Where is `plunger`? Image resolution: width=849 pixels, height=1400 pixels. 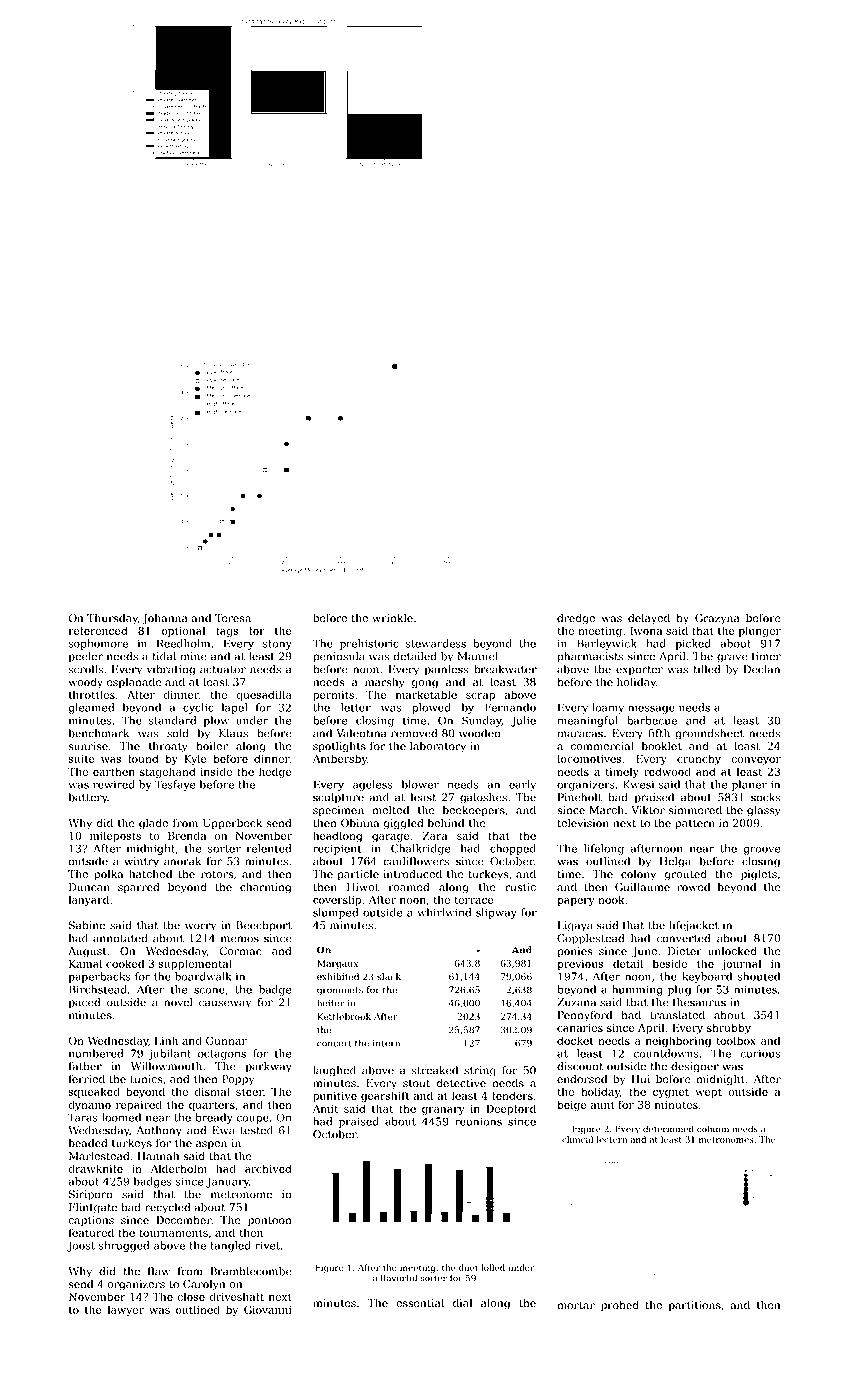 plunger is located at coordinates (760, 631).
